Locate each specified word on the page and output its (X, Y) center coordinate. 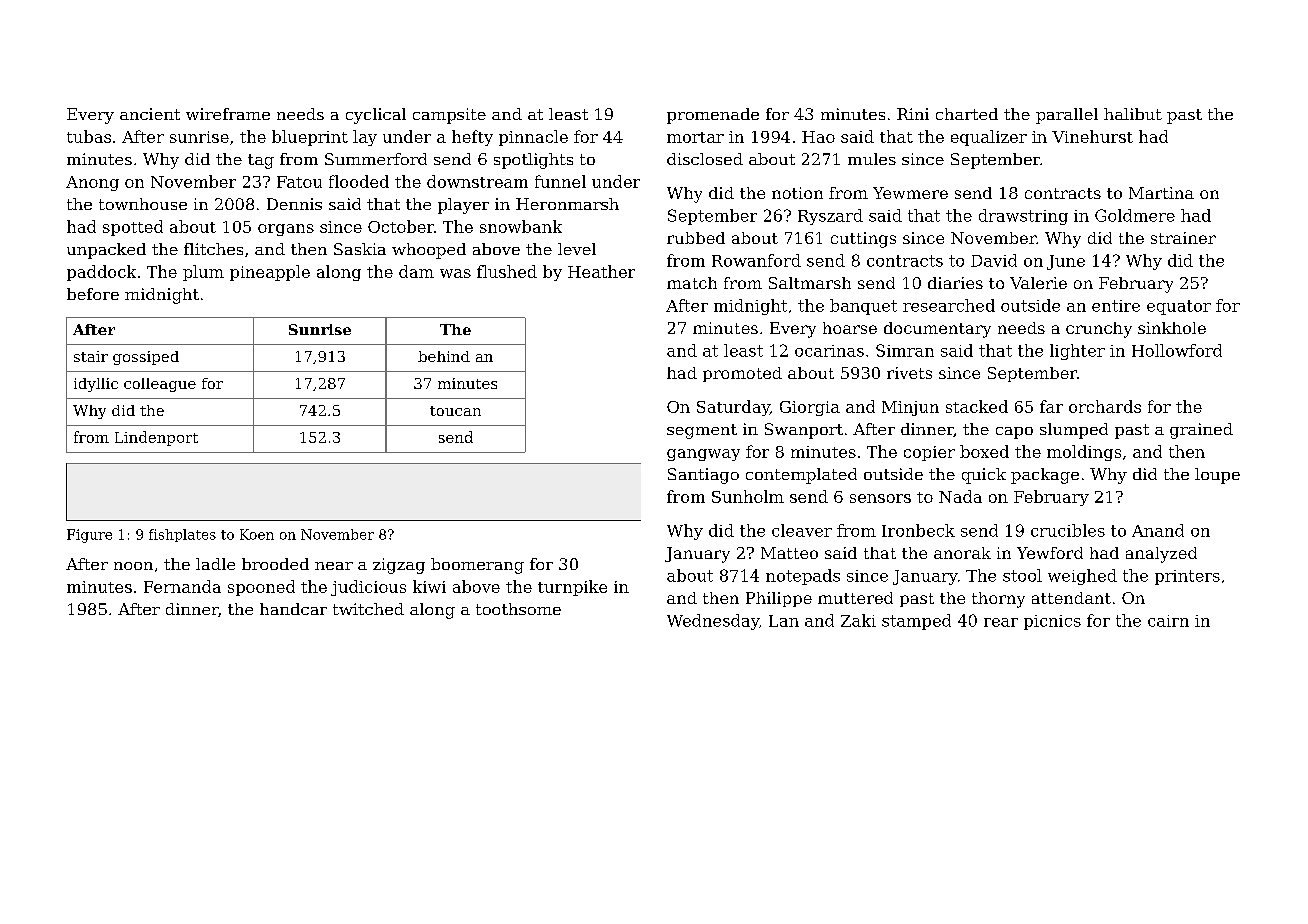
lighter (1077, 352)
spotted (133, 228)
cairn (1168, 621)
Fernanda (182, 586)
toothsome (518, 609)
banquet (863, 307)
